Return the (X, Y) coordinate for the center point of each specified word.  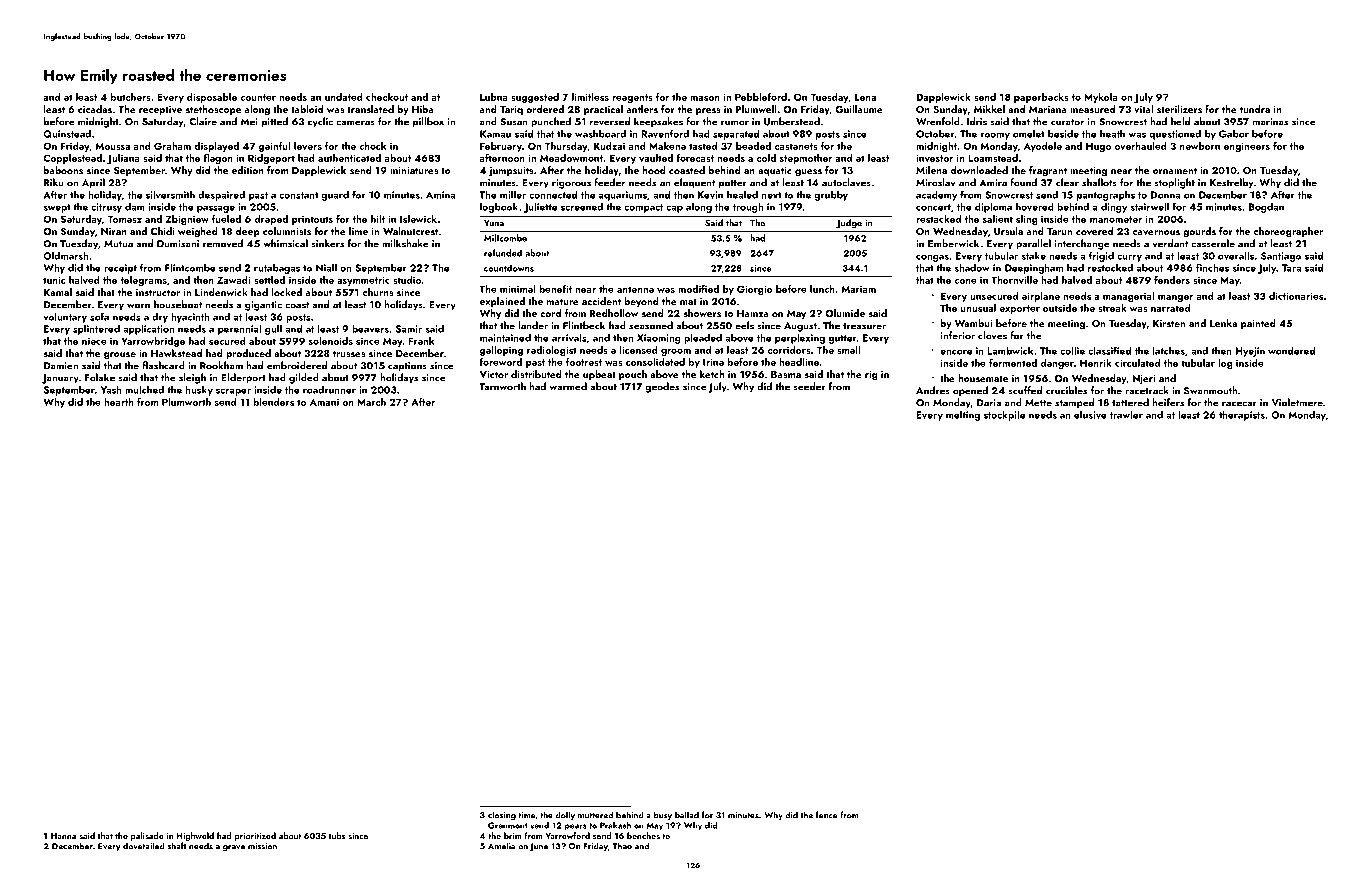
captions (407, 367)
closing (502, 816)
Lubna (494, 97)
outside (1060, 308)
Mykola (1101, 98)
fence (826, 815)
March (371, 402)
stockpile (1004, 416)
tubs (337, 835)
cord (550, 313)
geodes (662, 387)
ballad (687, 815)
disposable (212, 98)
